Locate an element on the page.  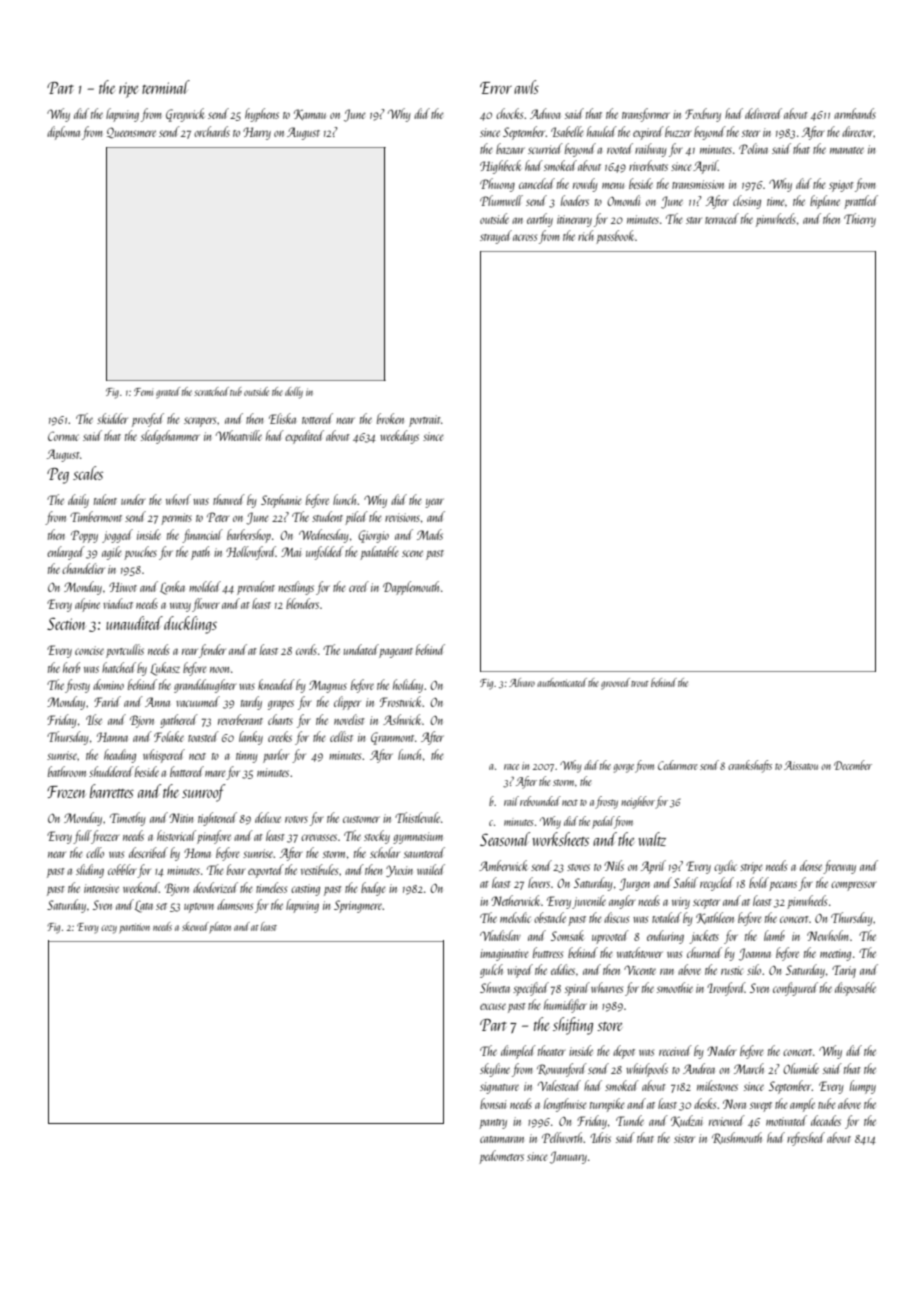
delivered is located at coordinates (763, 113).
